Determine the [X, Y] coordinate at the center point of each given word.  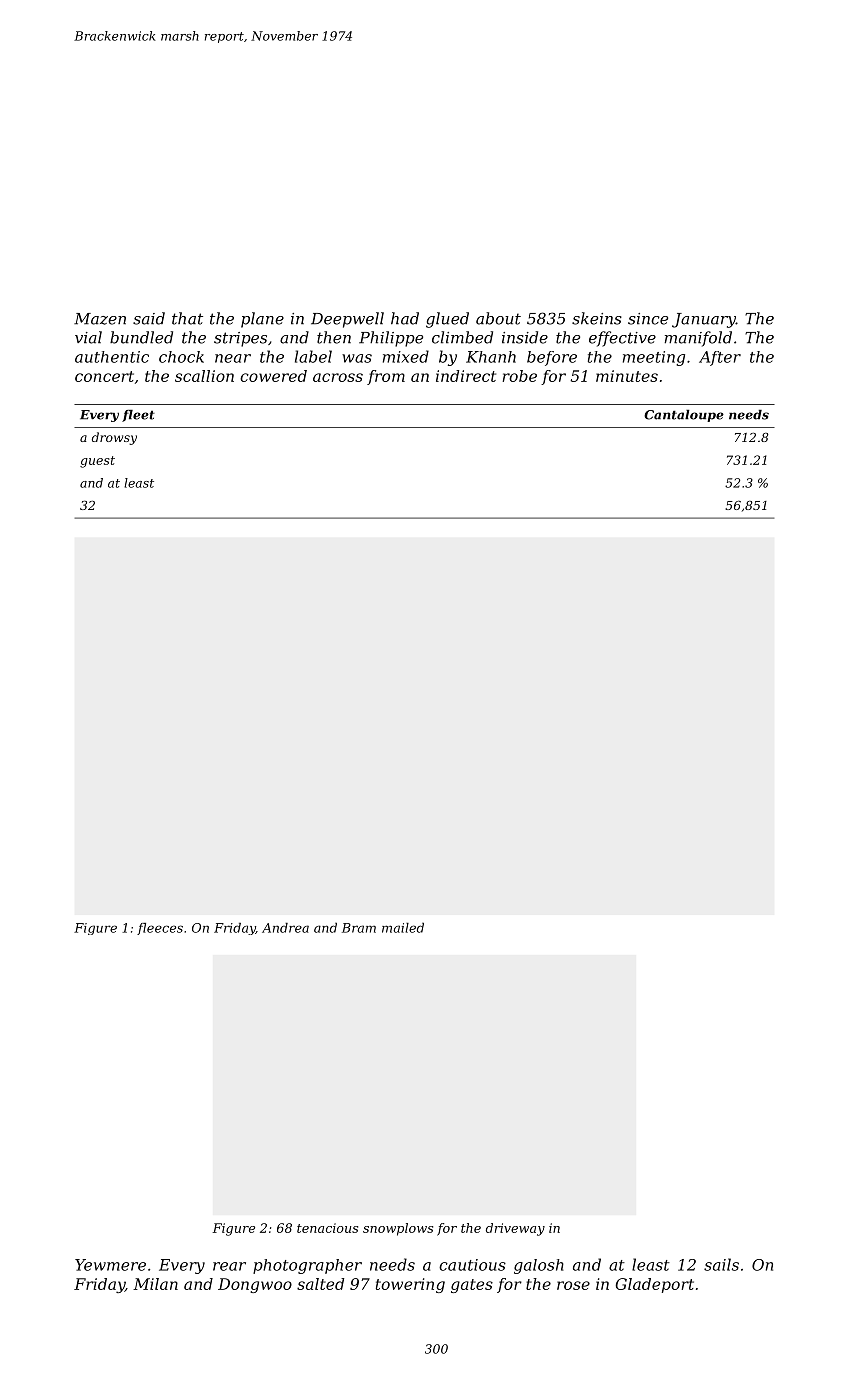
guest [97, 462]
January [704, 320]
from [386, 377]
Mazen [100, 319]
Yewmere [110, 1265]
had [405, 318]
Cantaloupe [684, 415]
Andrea [285, 928]
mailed [403, 928]
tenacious [327, 1228]
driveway [515, 1229]
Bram [359, 928]
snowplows [398, 1229]
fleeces [160, 929]
